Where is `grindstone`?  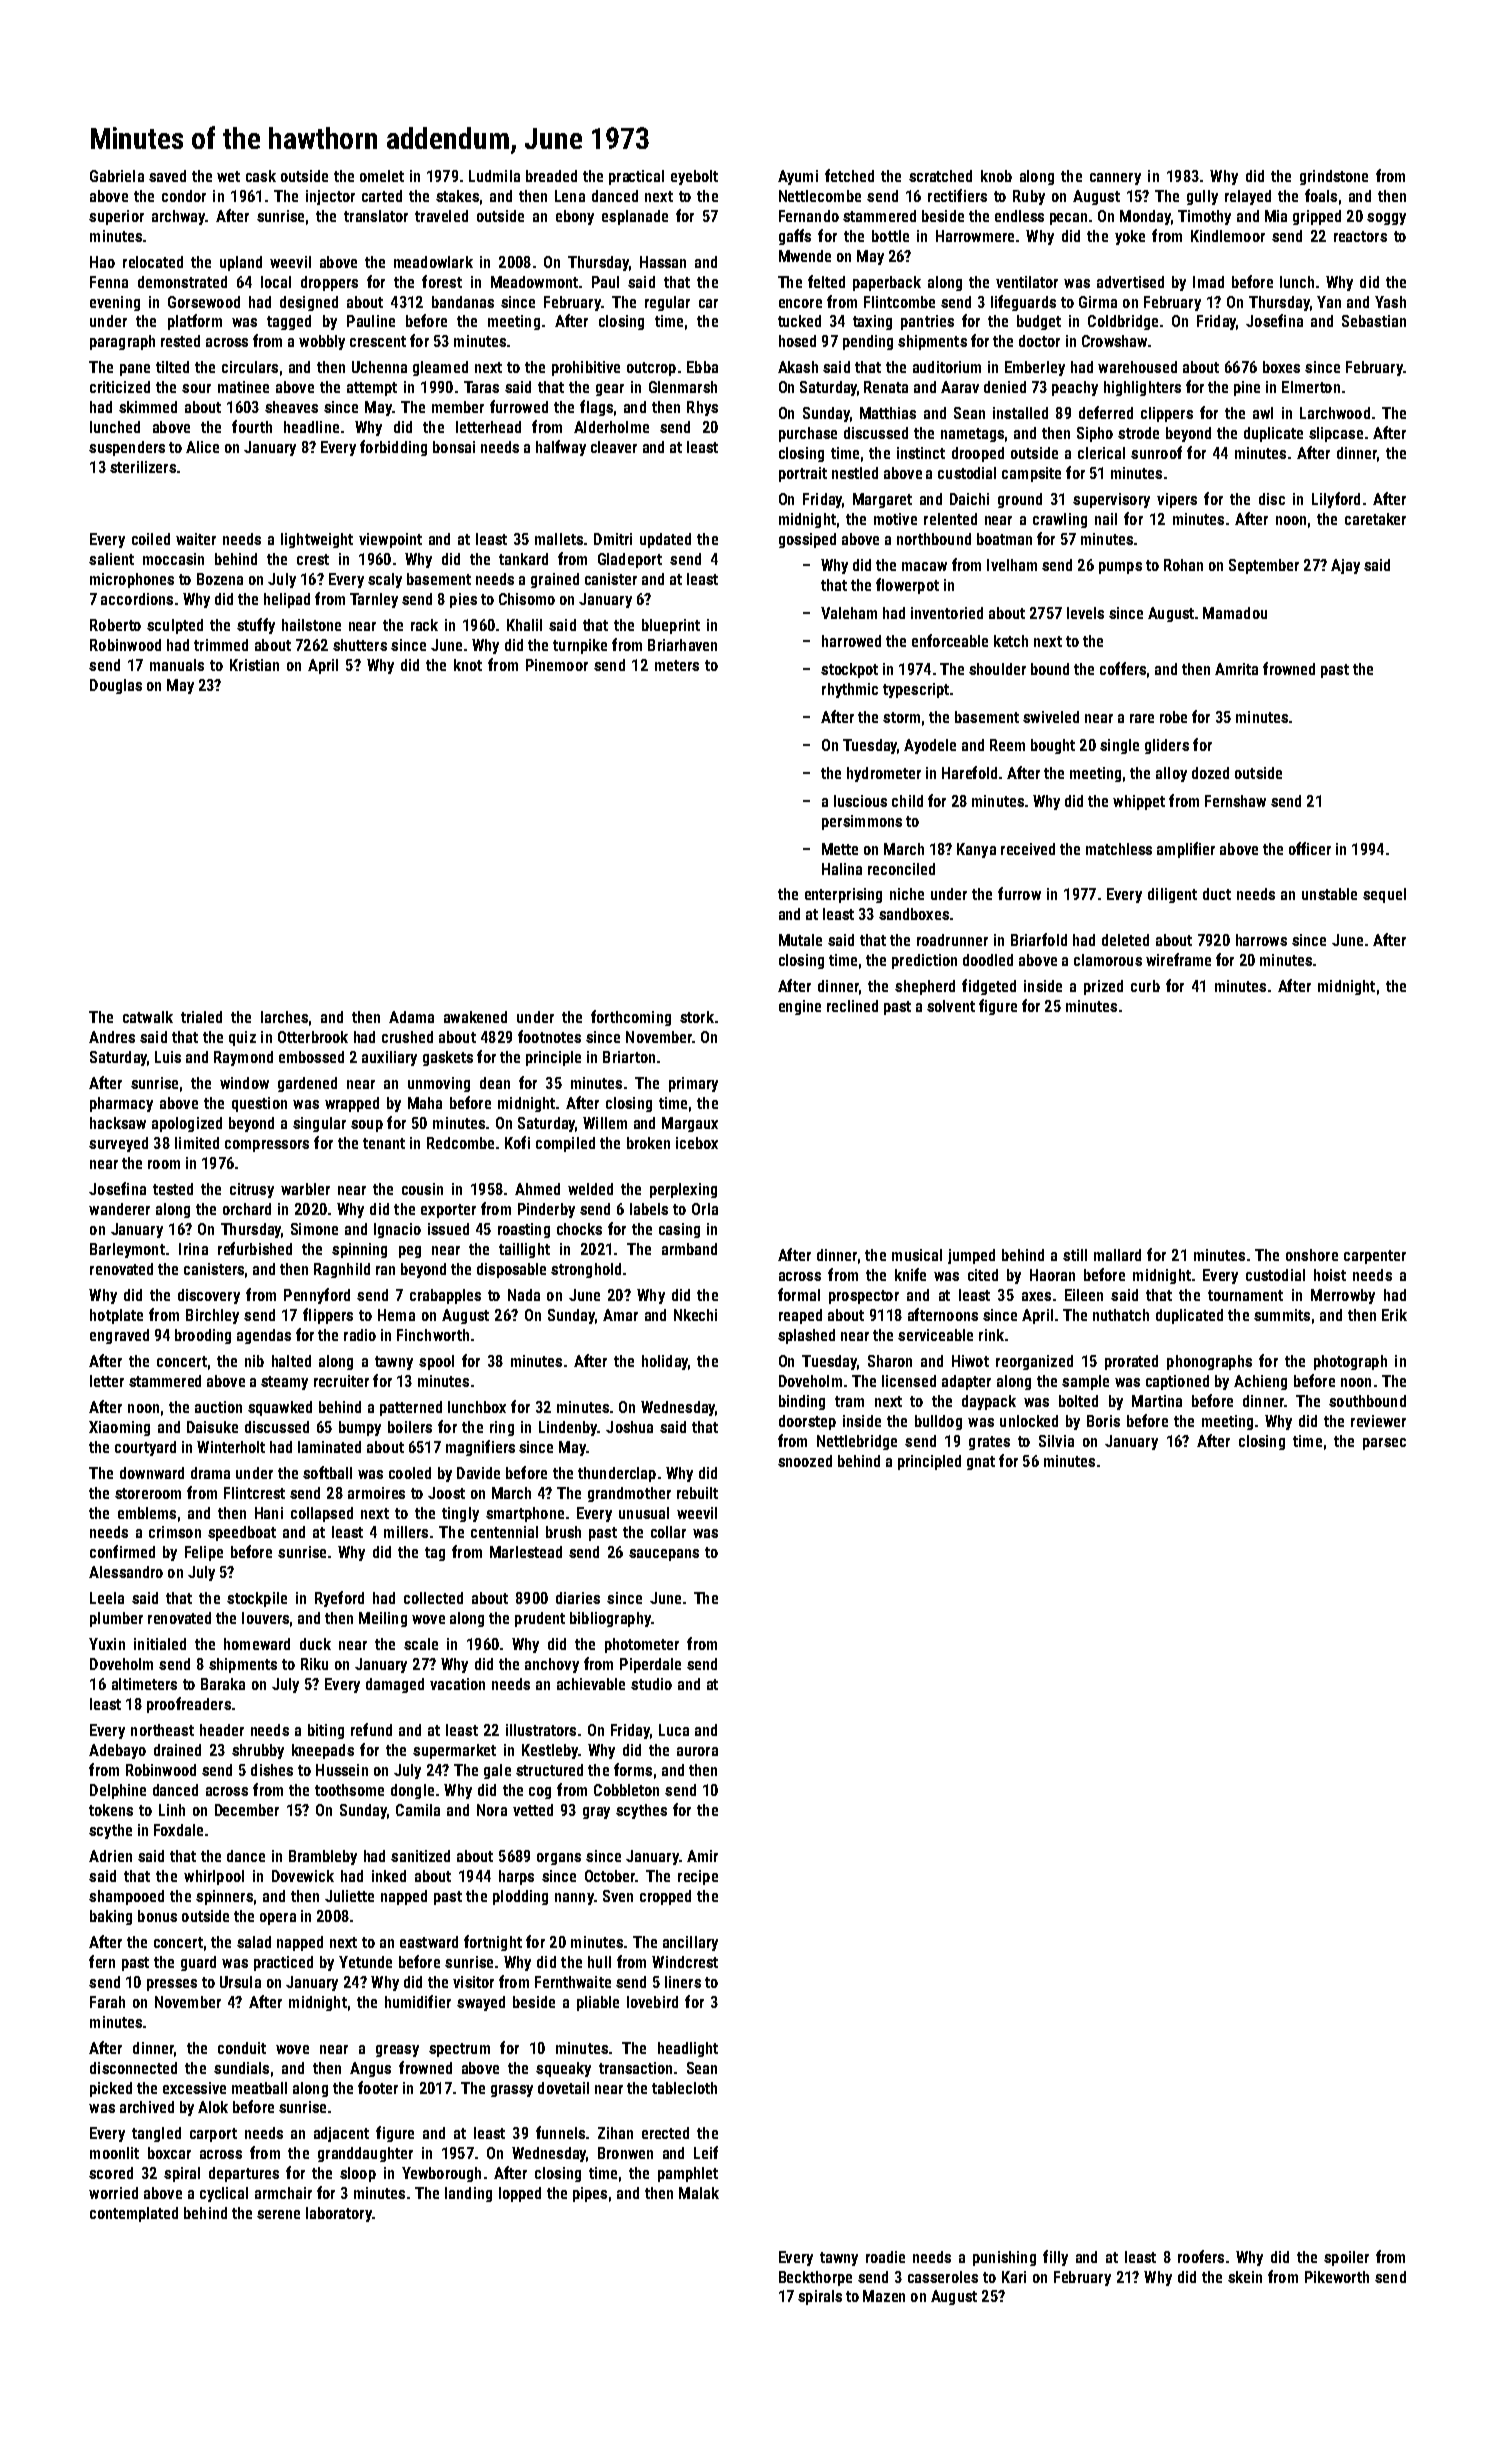
grindstone is located at coordinates (1334, 177).
